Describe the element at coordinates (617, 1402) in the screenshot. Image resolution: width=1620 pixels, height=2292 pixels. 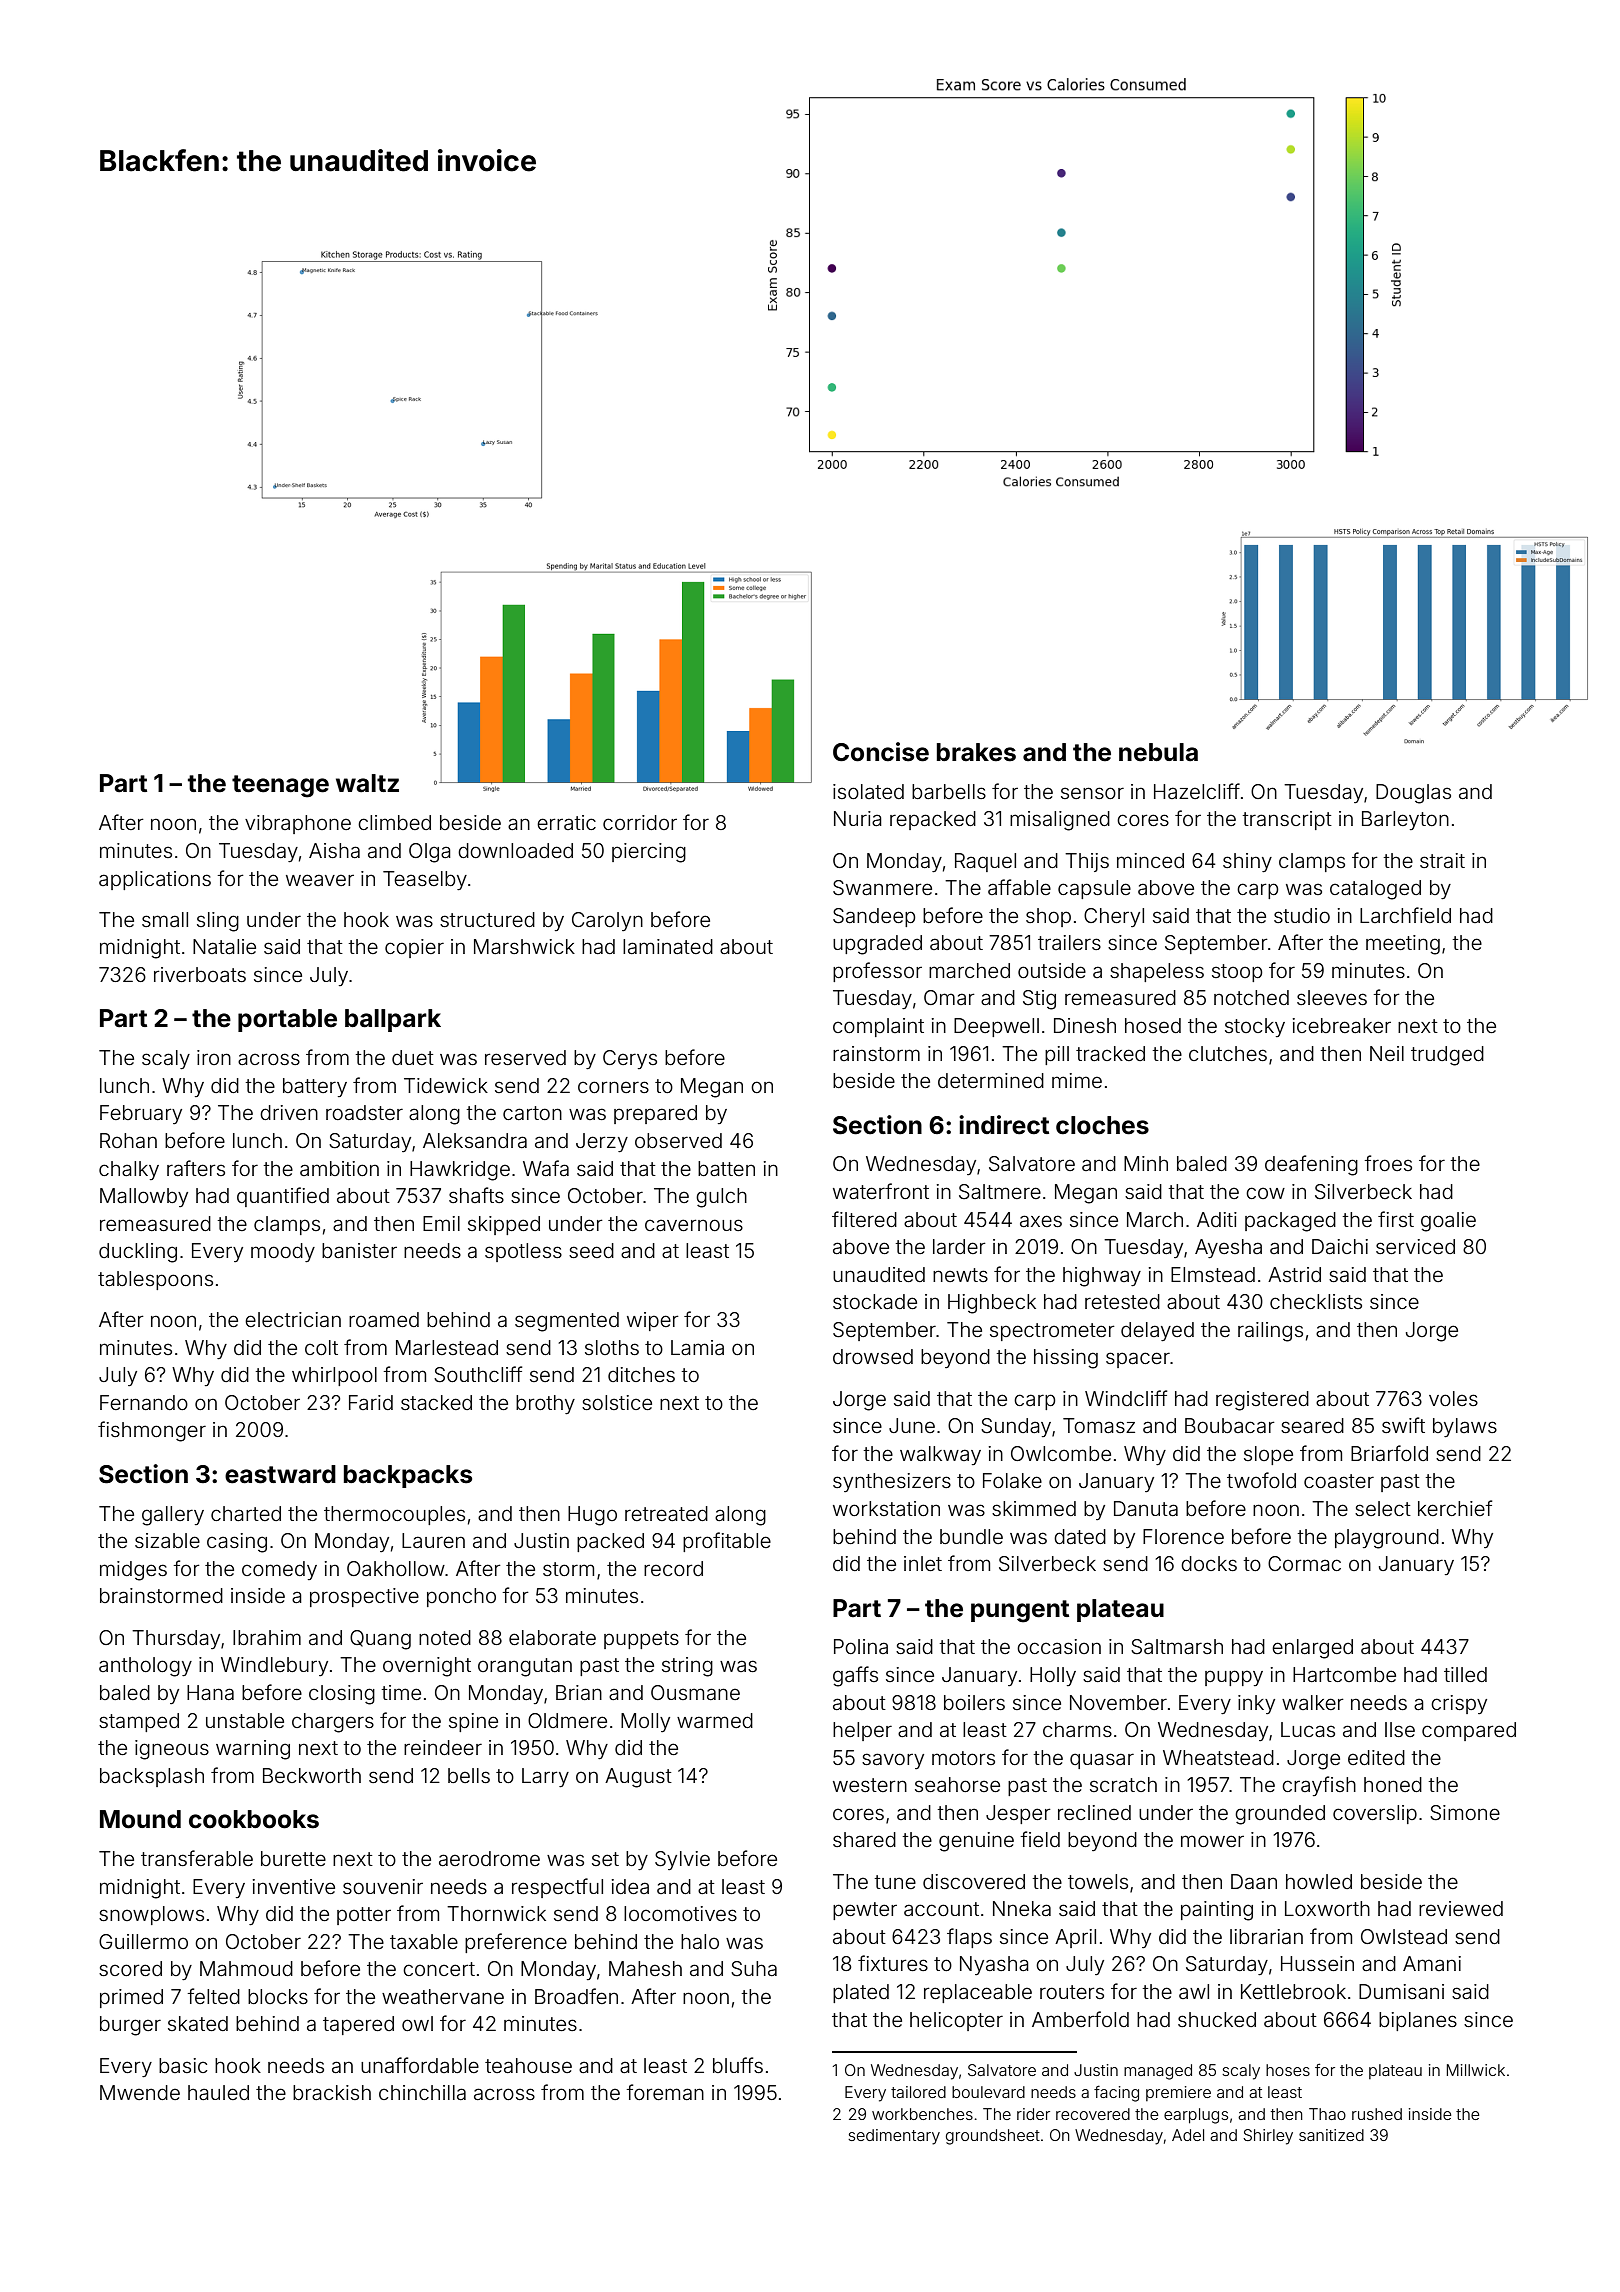
I see `solstice` at that location.
